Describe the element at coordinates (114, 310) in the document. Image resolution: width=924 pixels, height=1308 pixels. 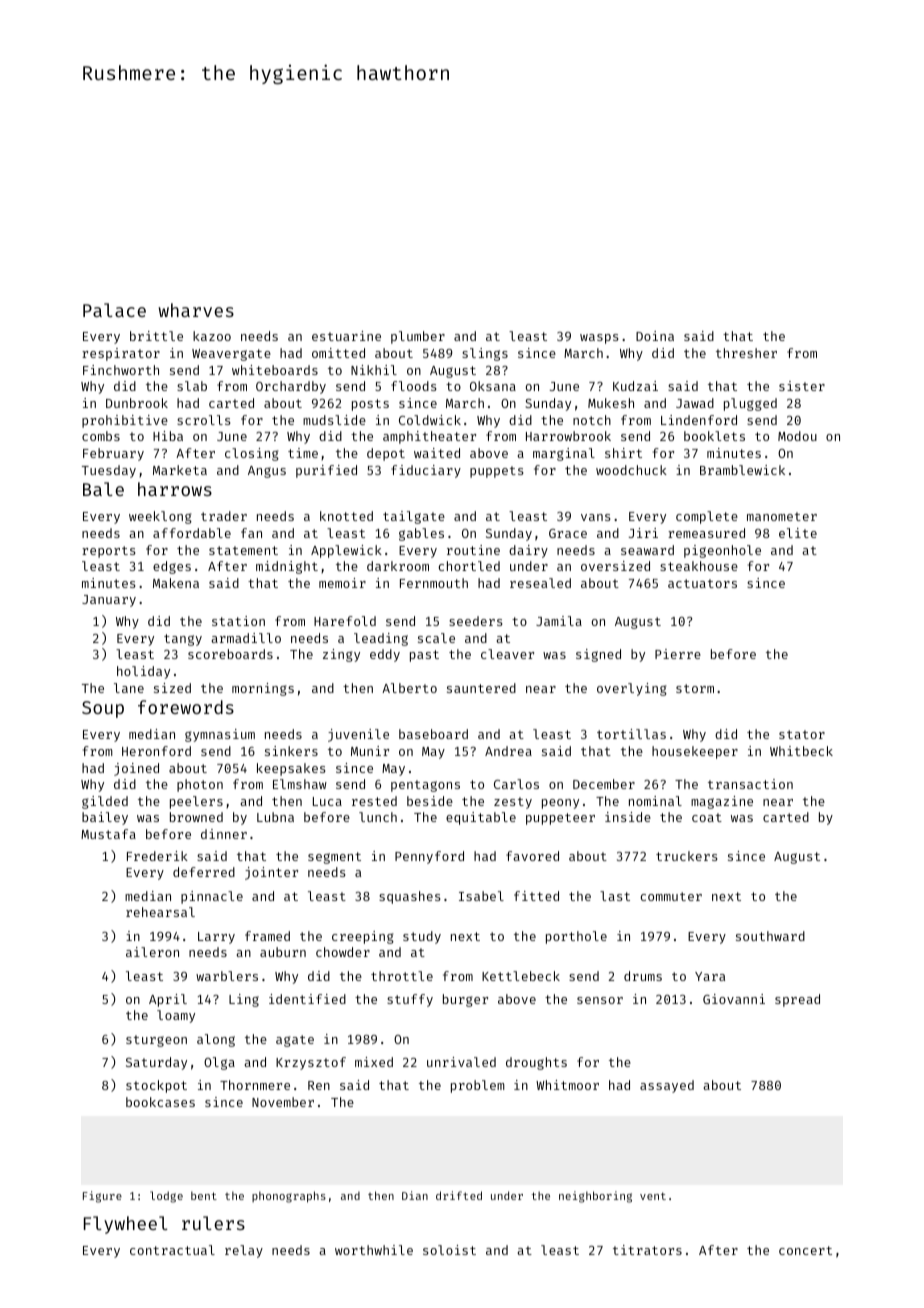
I see `Palace` at that location.
